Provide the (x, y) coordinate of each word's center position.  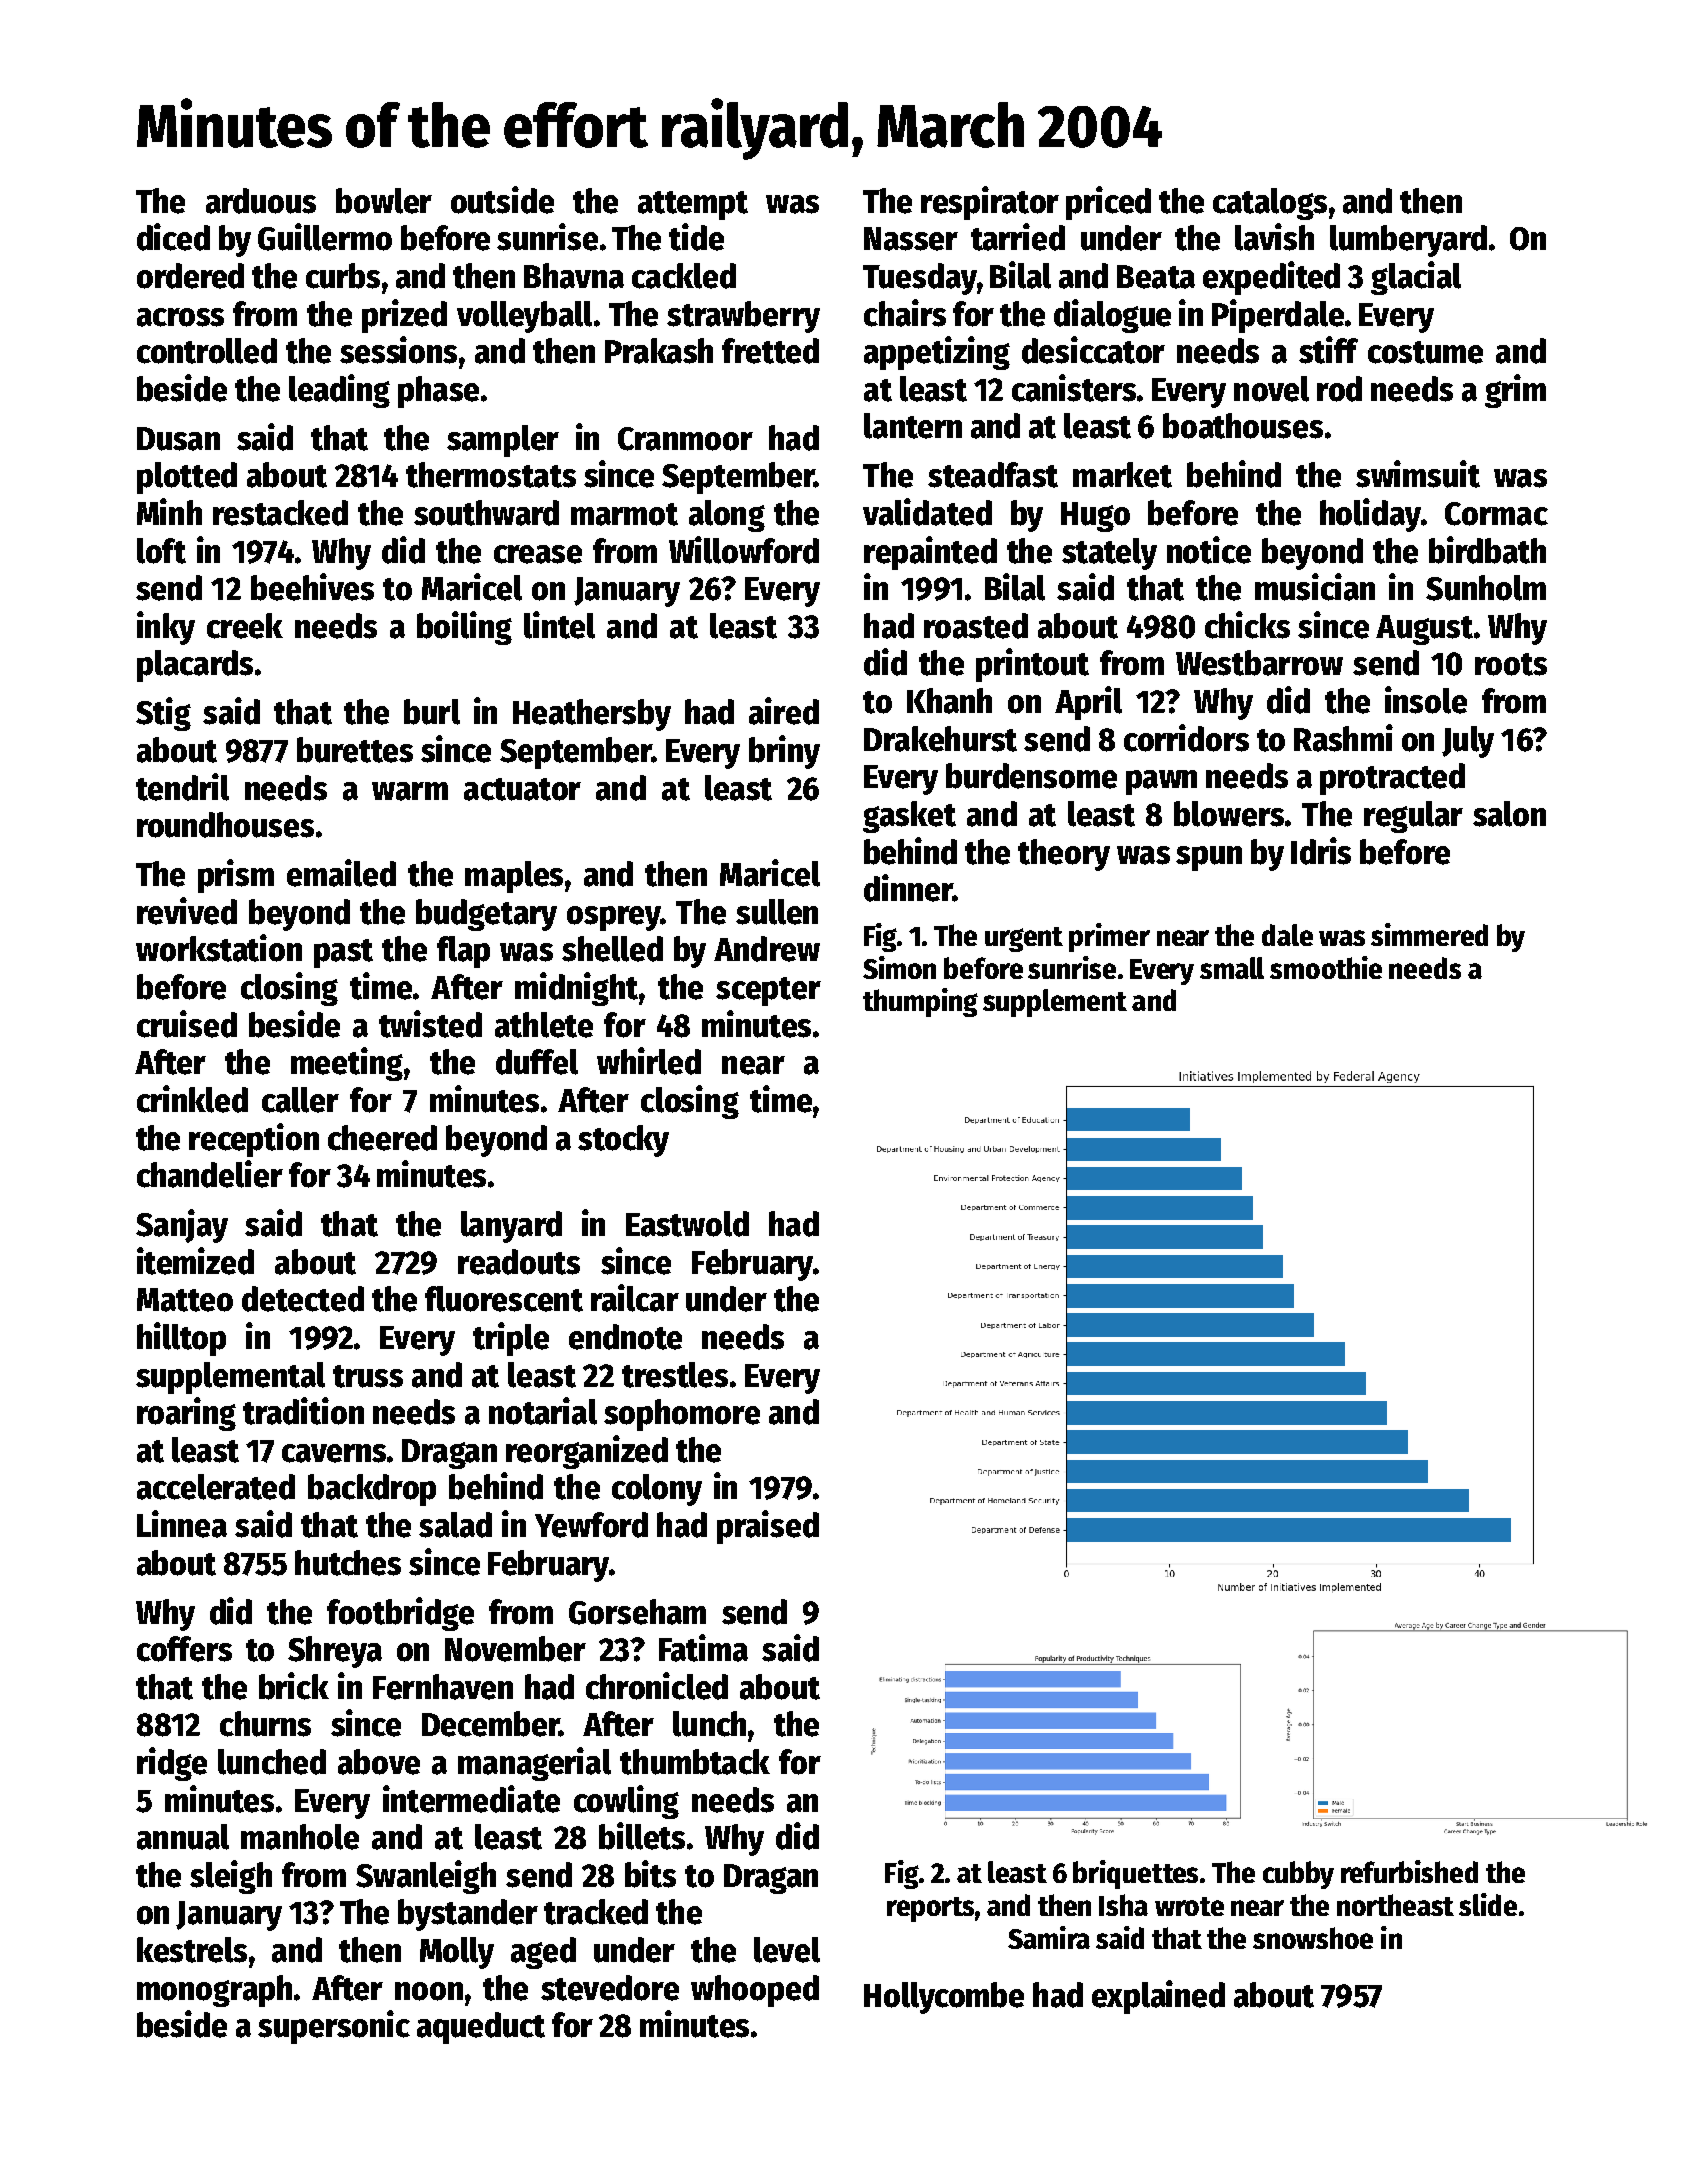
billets (642, 1836)
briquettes (1135, 1874)
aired (784, 711)
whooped (755, 1991)
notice (1209, 550)
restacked (280, 513)
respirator (990, 203)
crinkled (192, 1099)
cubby (1298, 1875)
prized (404, 316)
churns (265, 1724)
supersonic (334, 2027)
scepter (768, 991)
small (1232, 968)
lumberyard (1408, 241)
